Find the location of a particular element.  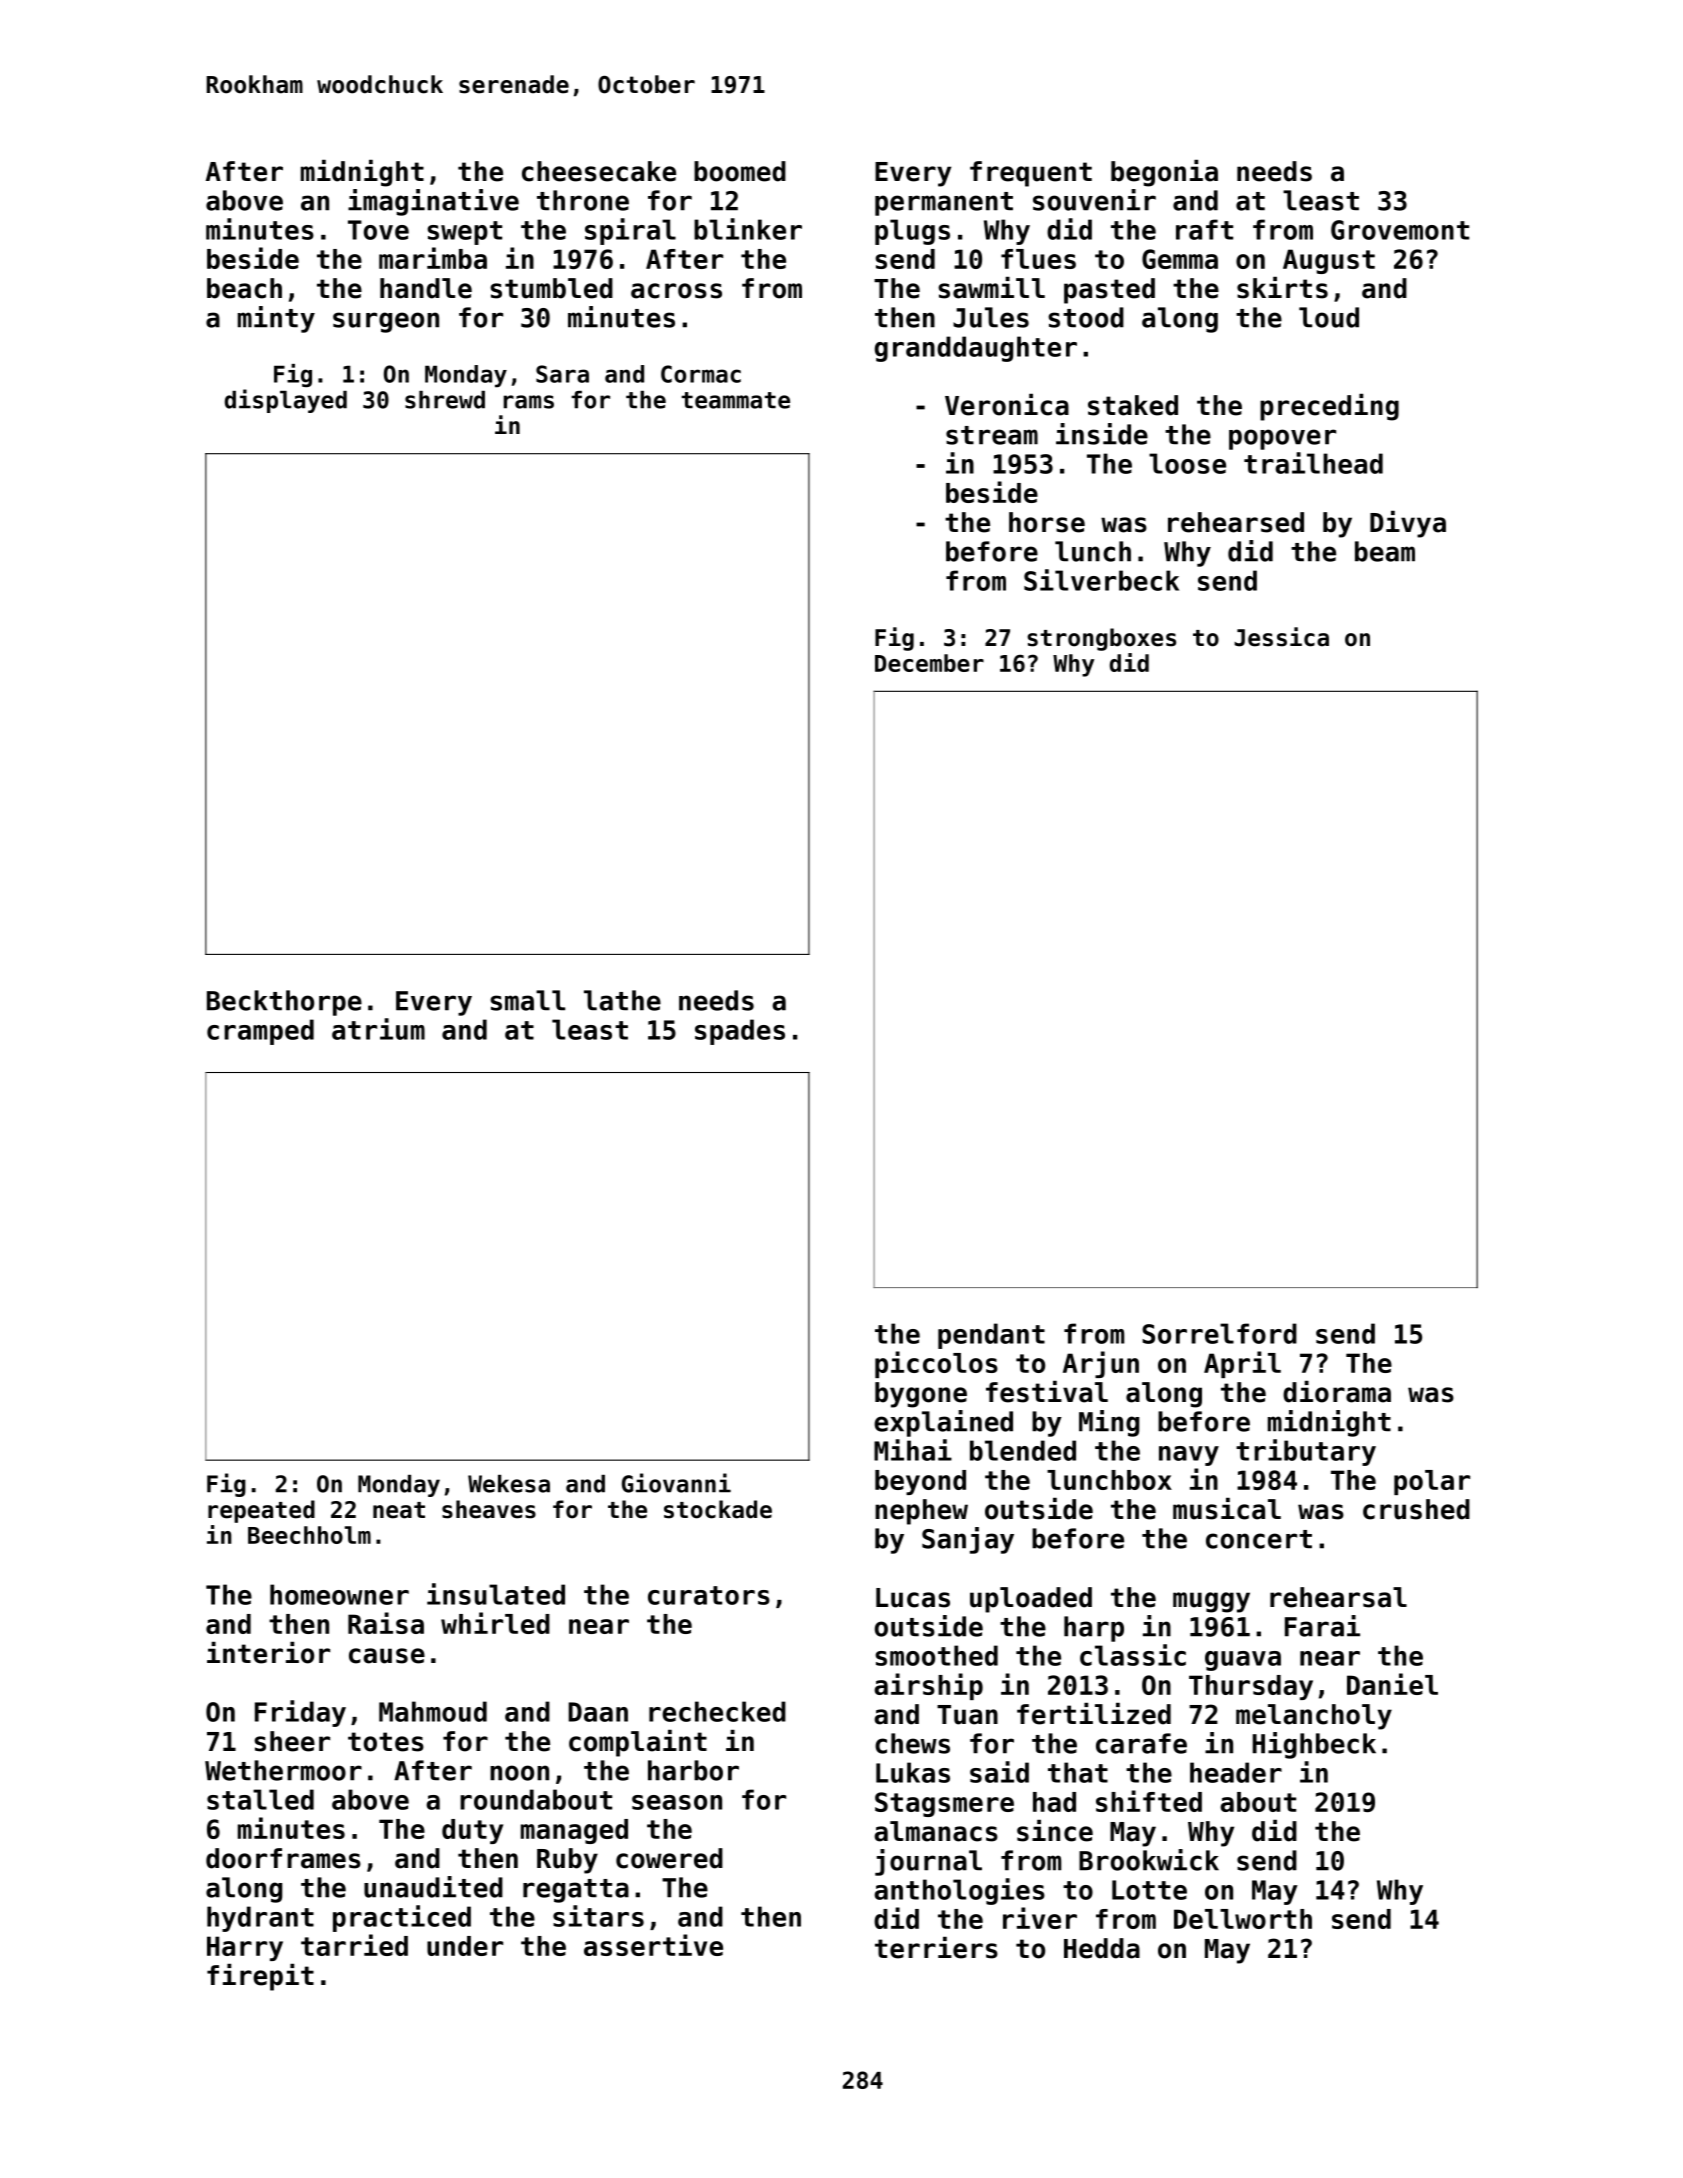

granddaughter is located at coordinates (976, 349).
